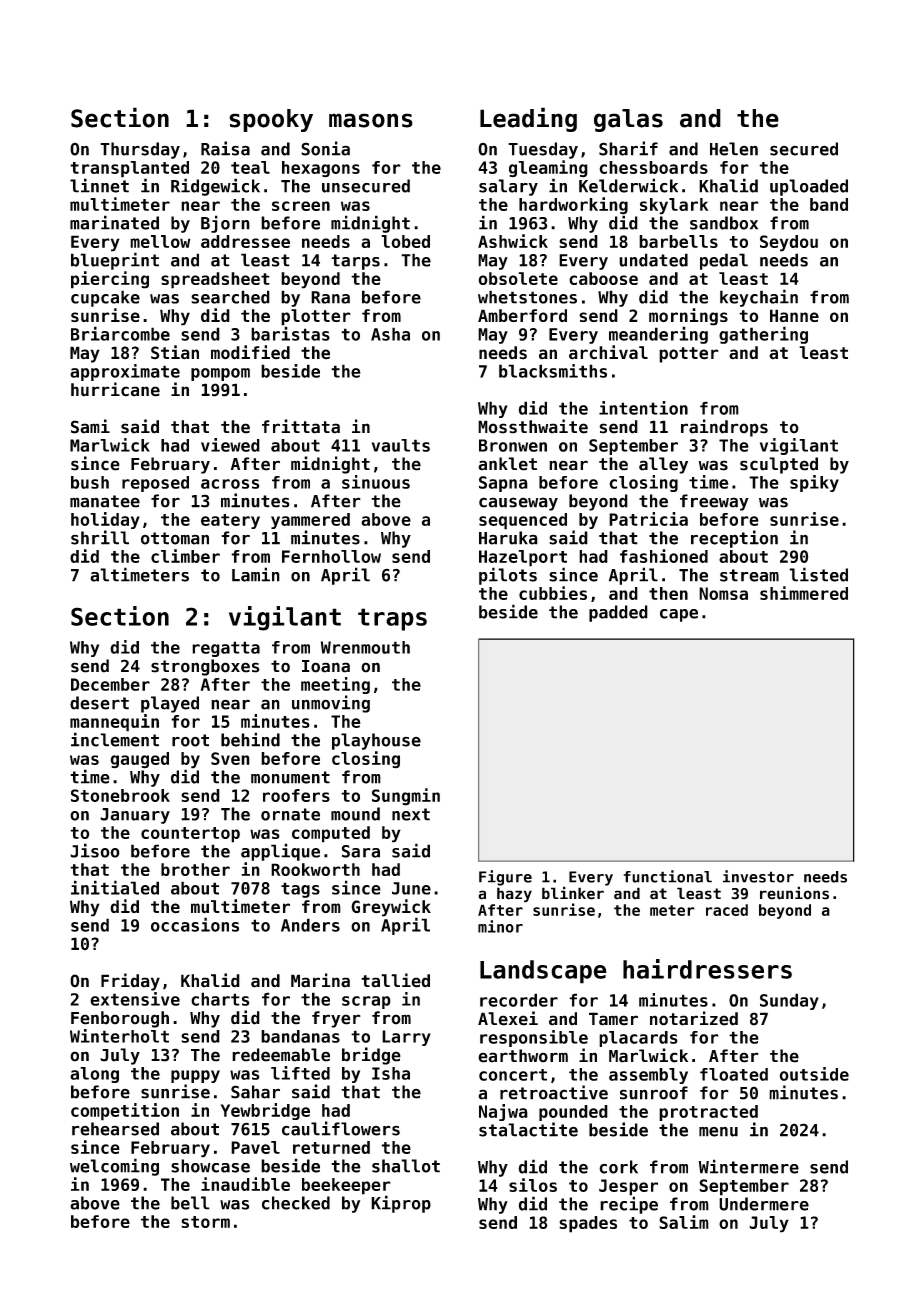  What do you see at coordinates (553, 371) in the screenshot?
I see `blacksmiths` at bounding box center [553, 371].
